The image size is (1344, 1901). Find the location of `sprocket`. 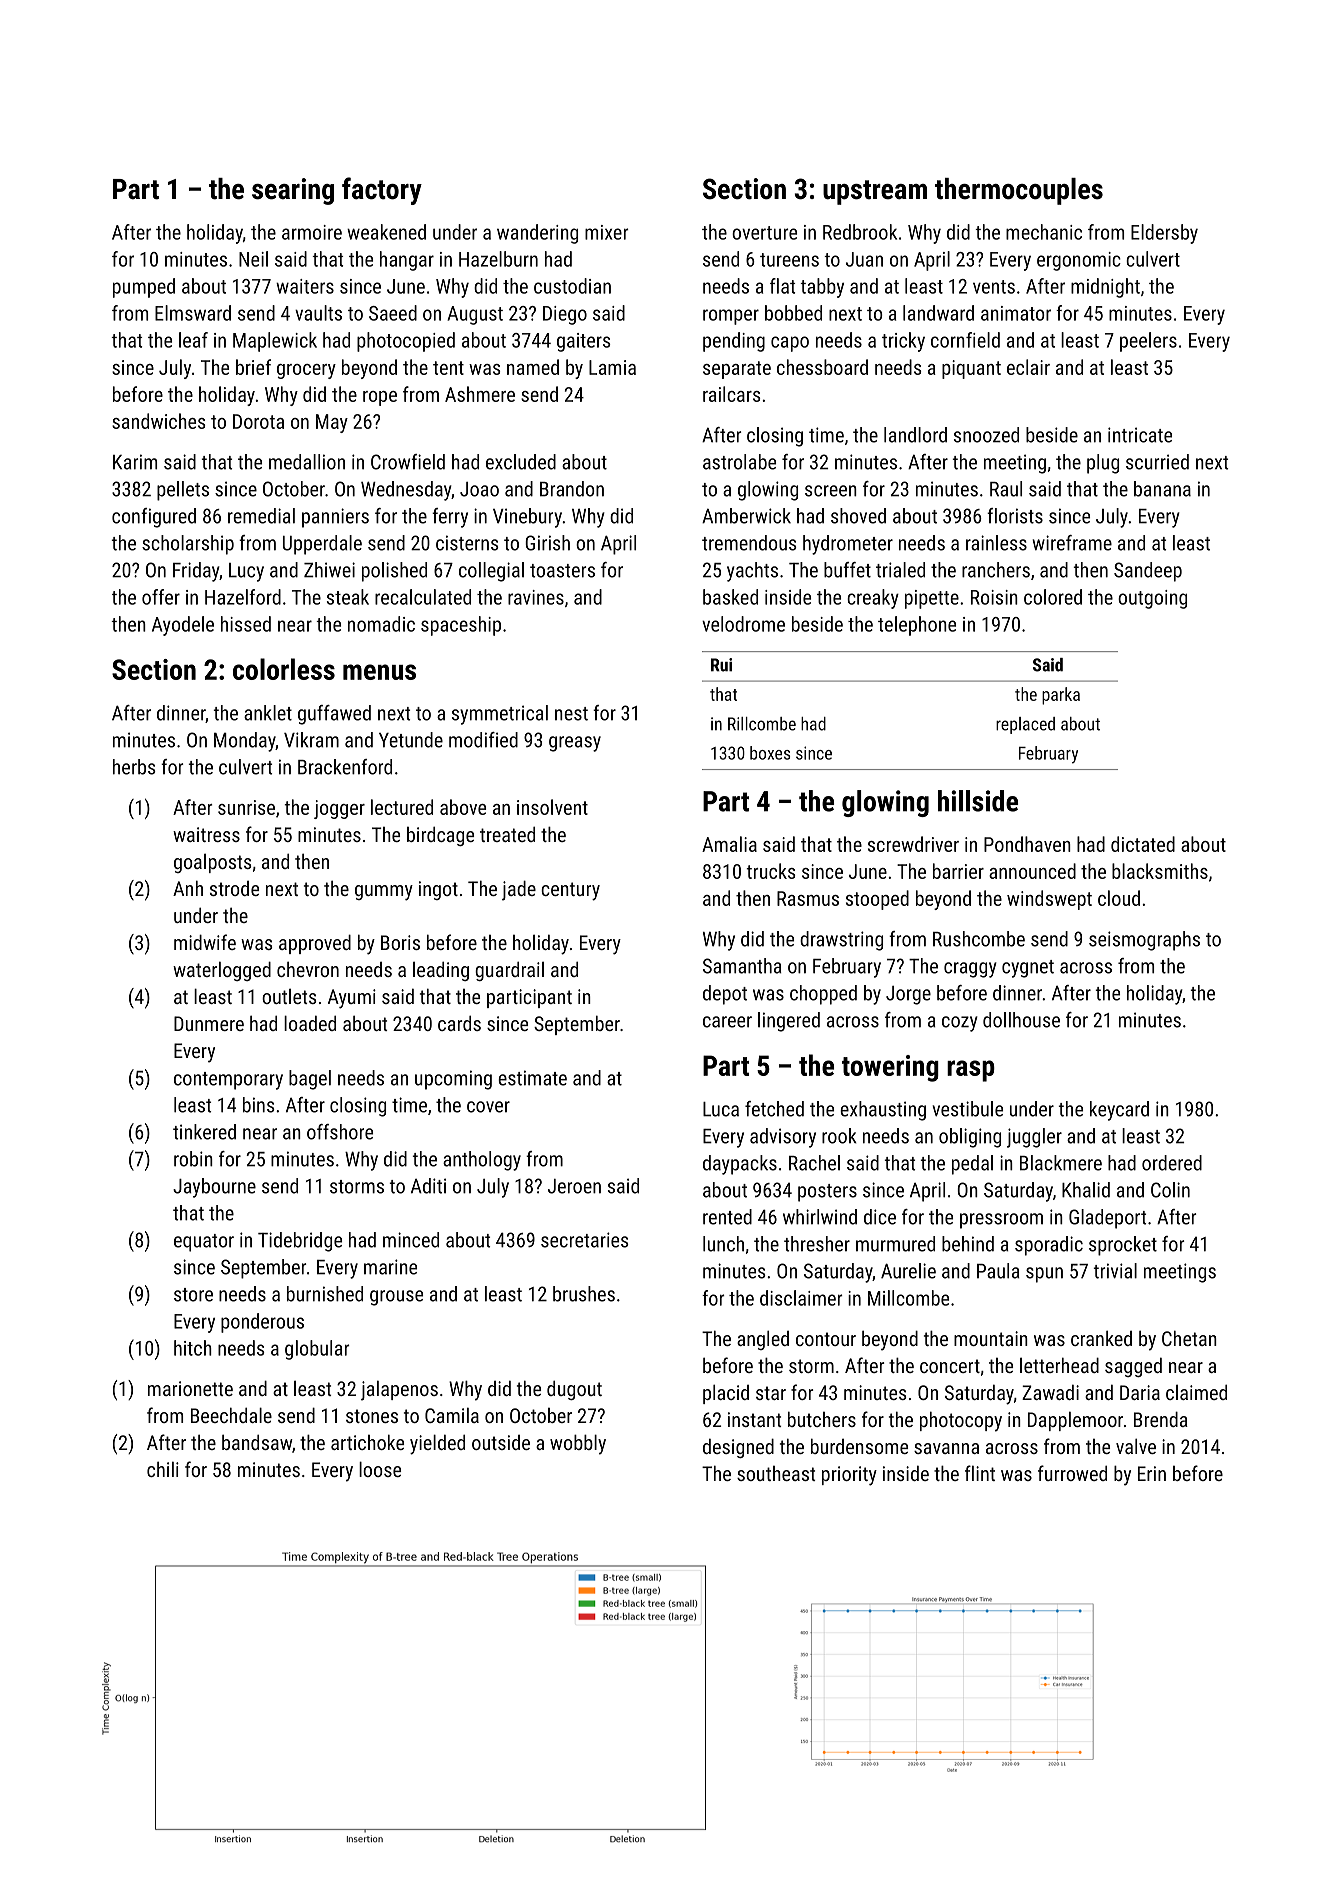

sprocket is located at coordinates (1123, 1246).
